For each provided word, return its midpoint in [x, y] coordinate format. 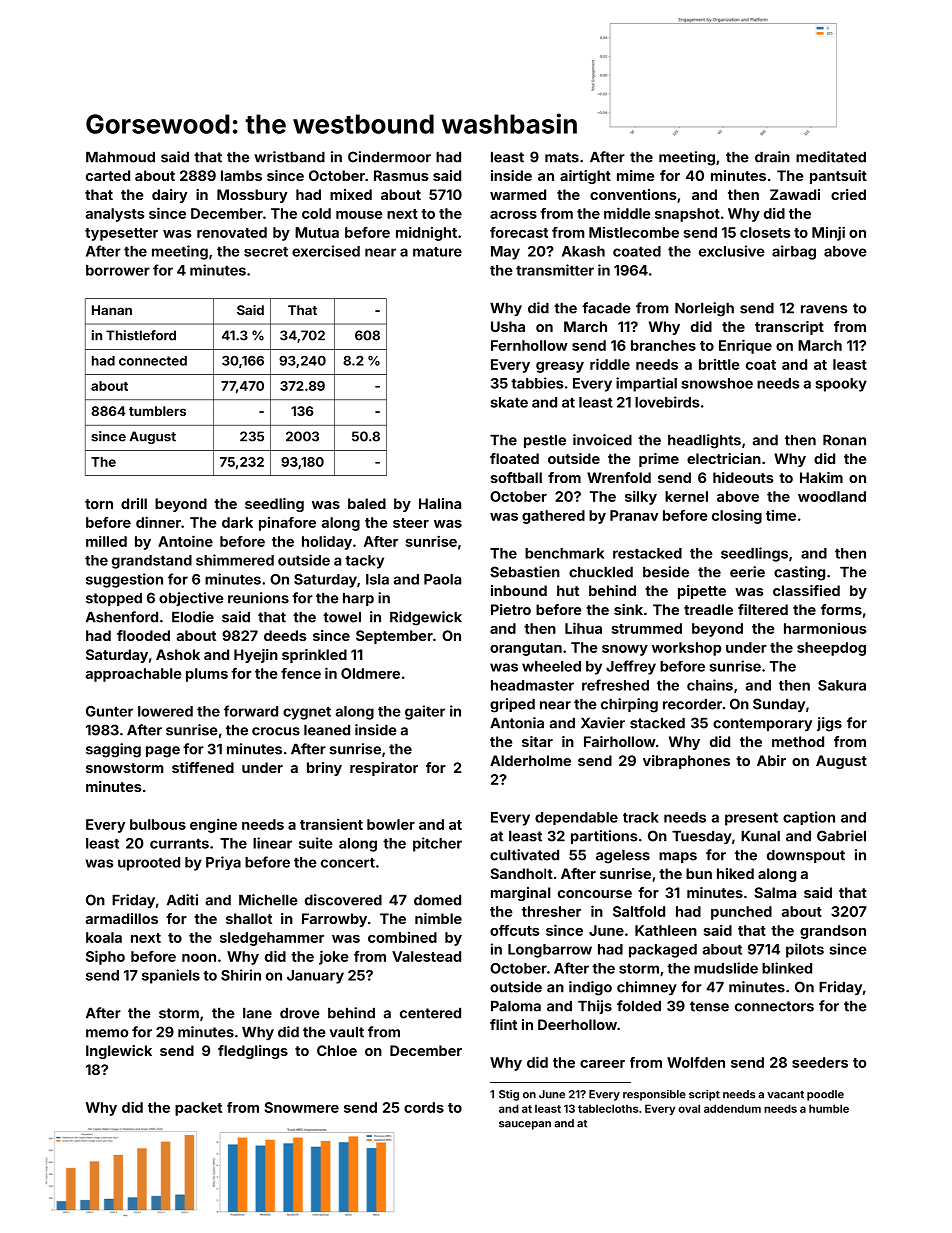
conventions [633, 194]
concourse [595, 894]
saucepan [525, 1125]
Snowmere [302, 1107]
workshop [686, 649]
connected [153, 361]
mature [437, 252]
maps [678, 857]
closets [765, 232]
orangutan [526, 649]
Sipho [105, 957]
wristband [289, 157]
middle [627, 213]
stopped [114, 599]
